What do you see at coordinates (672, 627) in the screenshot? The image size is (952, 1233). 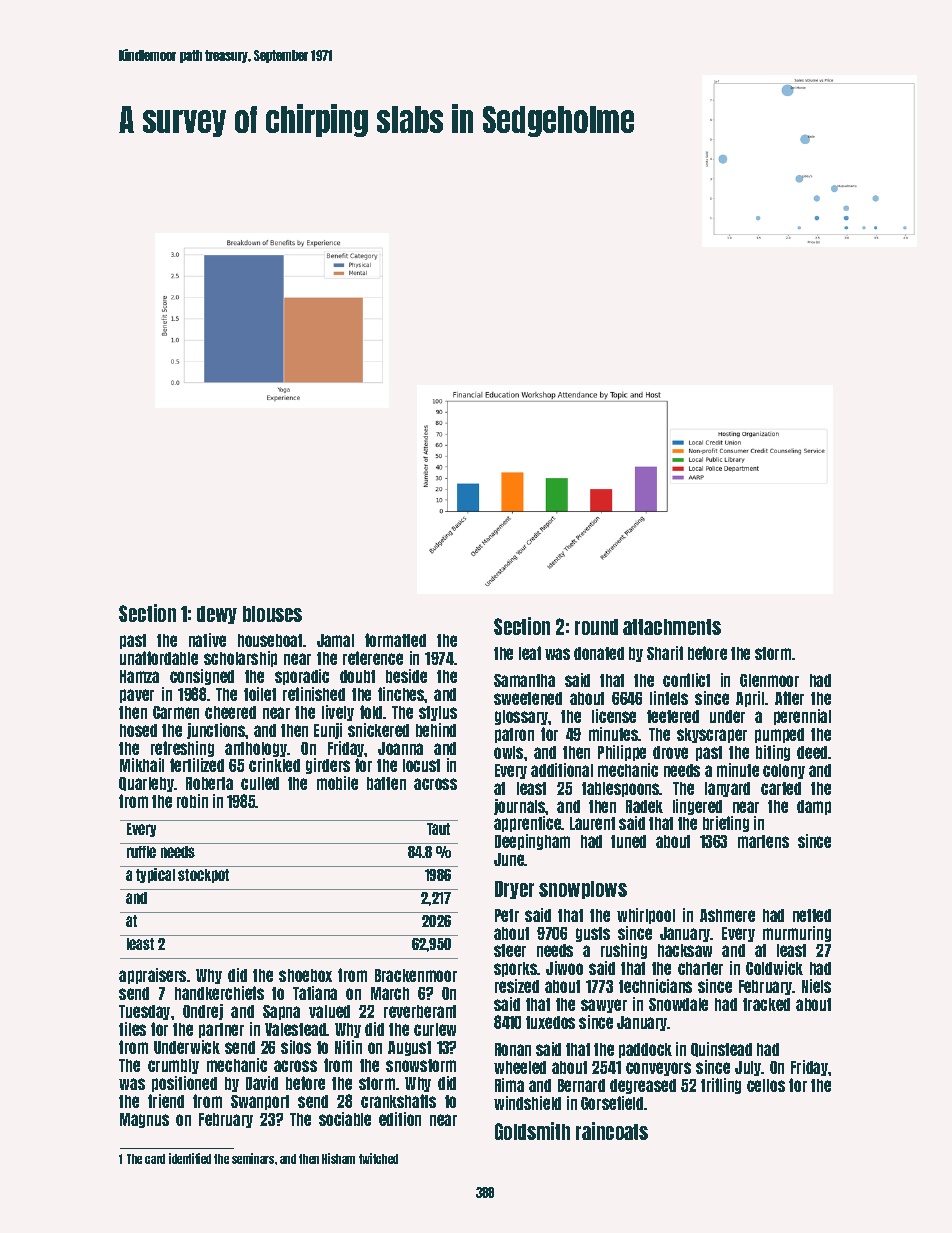 I see `attachments` at bounding box center [672, 627].
